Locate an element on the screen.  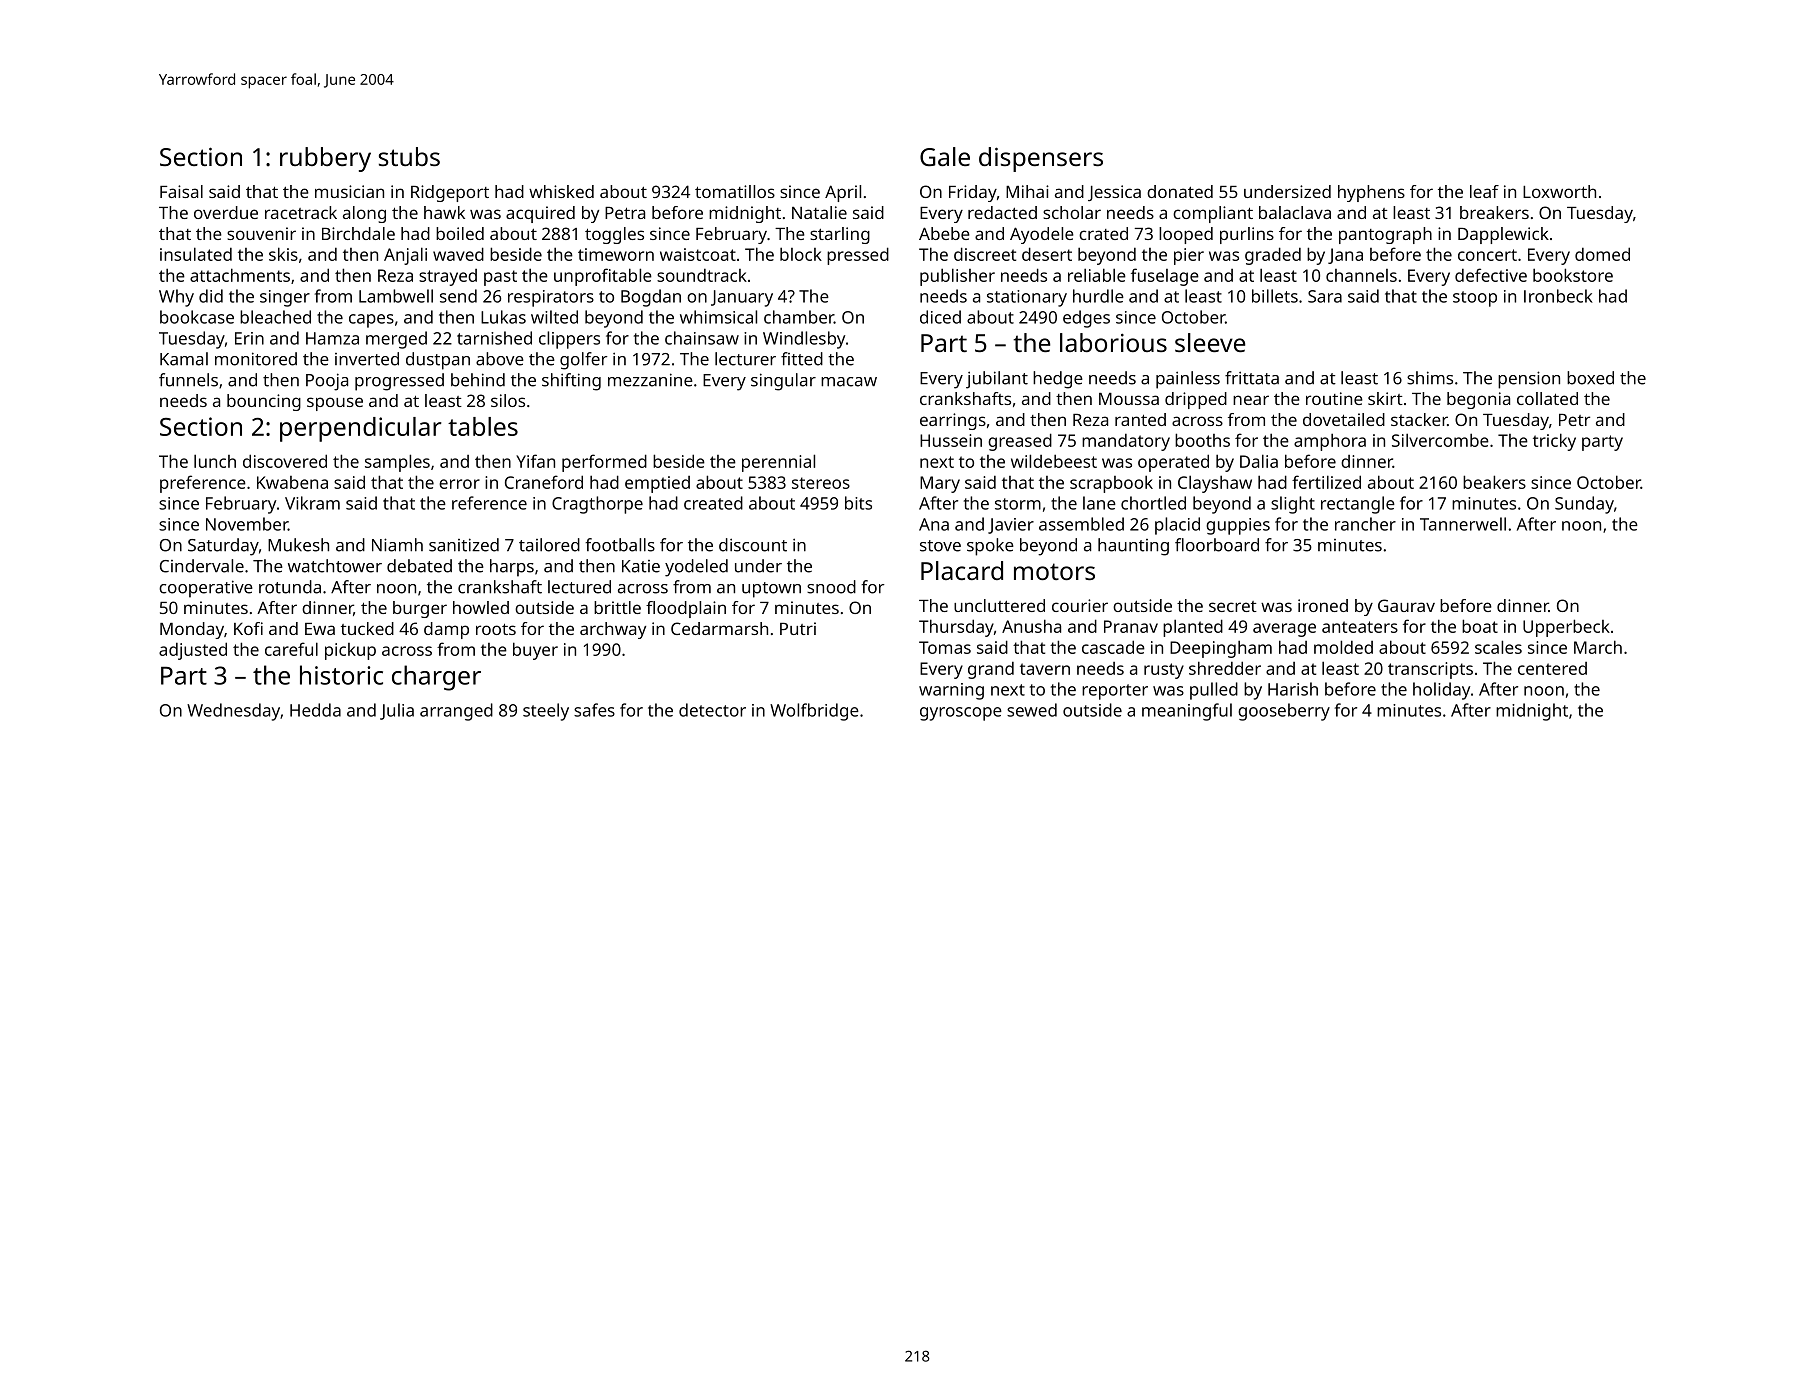
Gaurav is located at coordinates (1406, 605).
